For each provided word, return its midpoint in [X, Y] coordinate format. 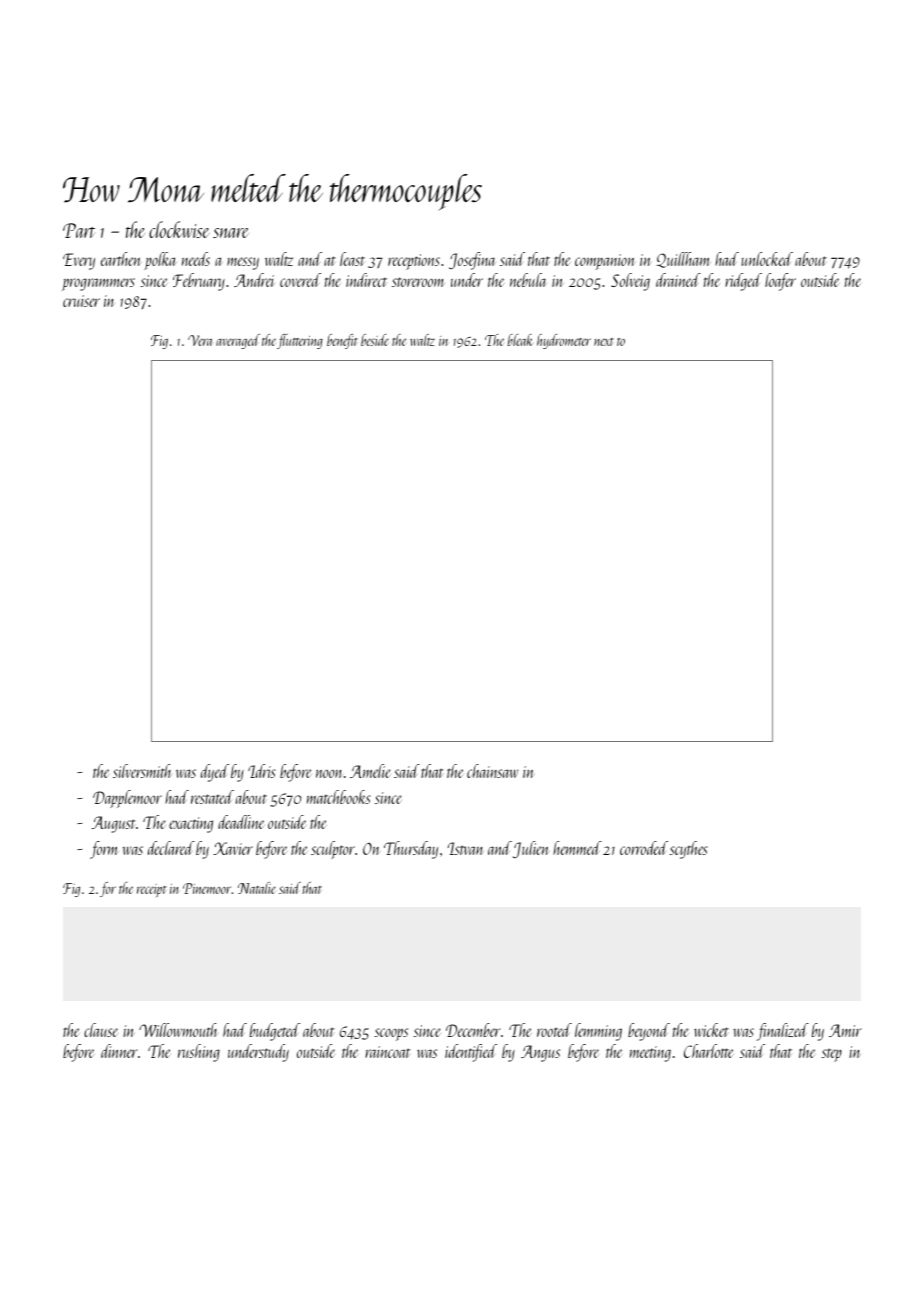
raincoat [387, 1052]
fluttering [300, 341]
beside [375, 340]
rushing [199, 1053]
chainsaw [493, 771]
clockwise [179, 229]
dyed [215, 773]
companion [605, 262]
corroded [644, 848]
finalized [783, 1032]
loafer [780, 282]
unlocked [767, 259]
